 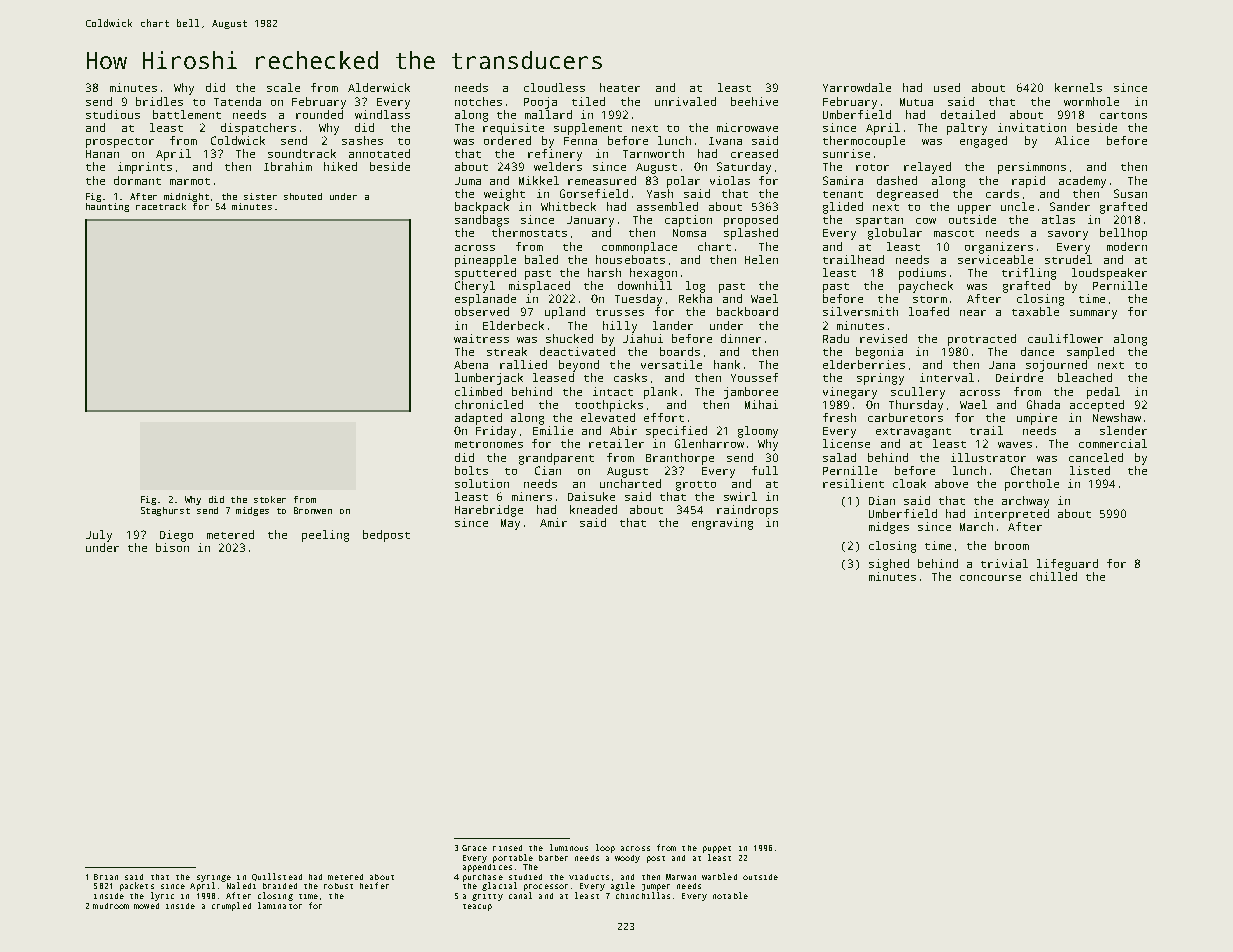 I want to click on bridles, so click(x=159, y=101).
